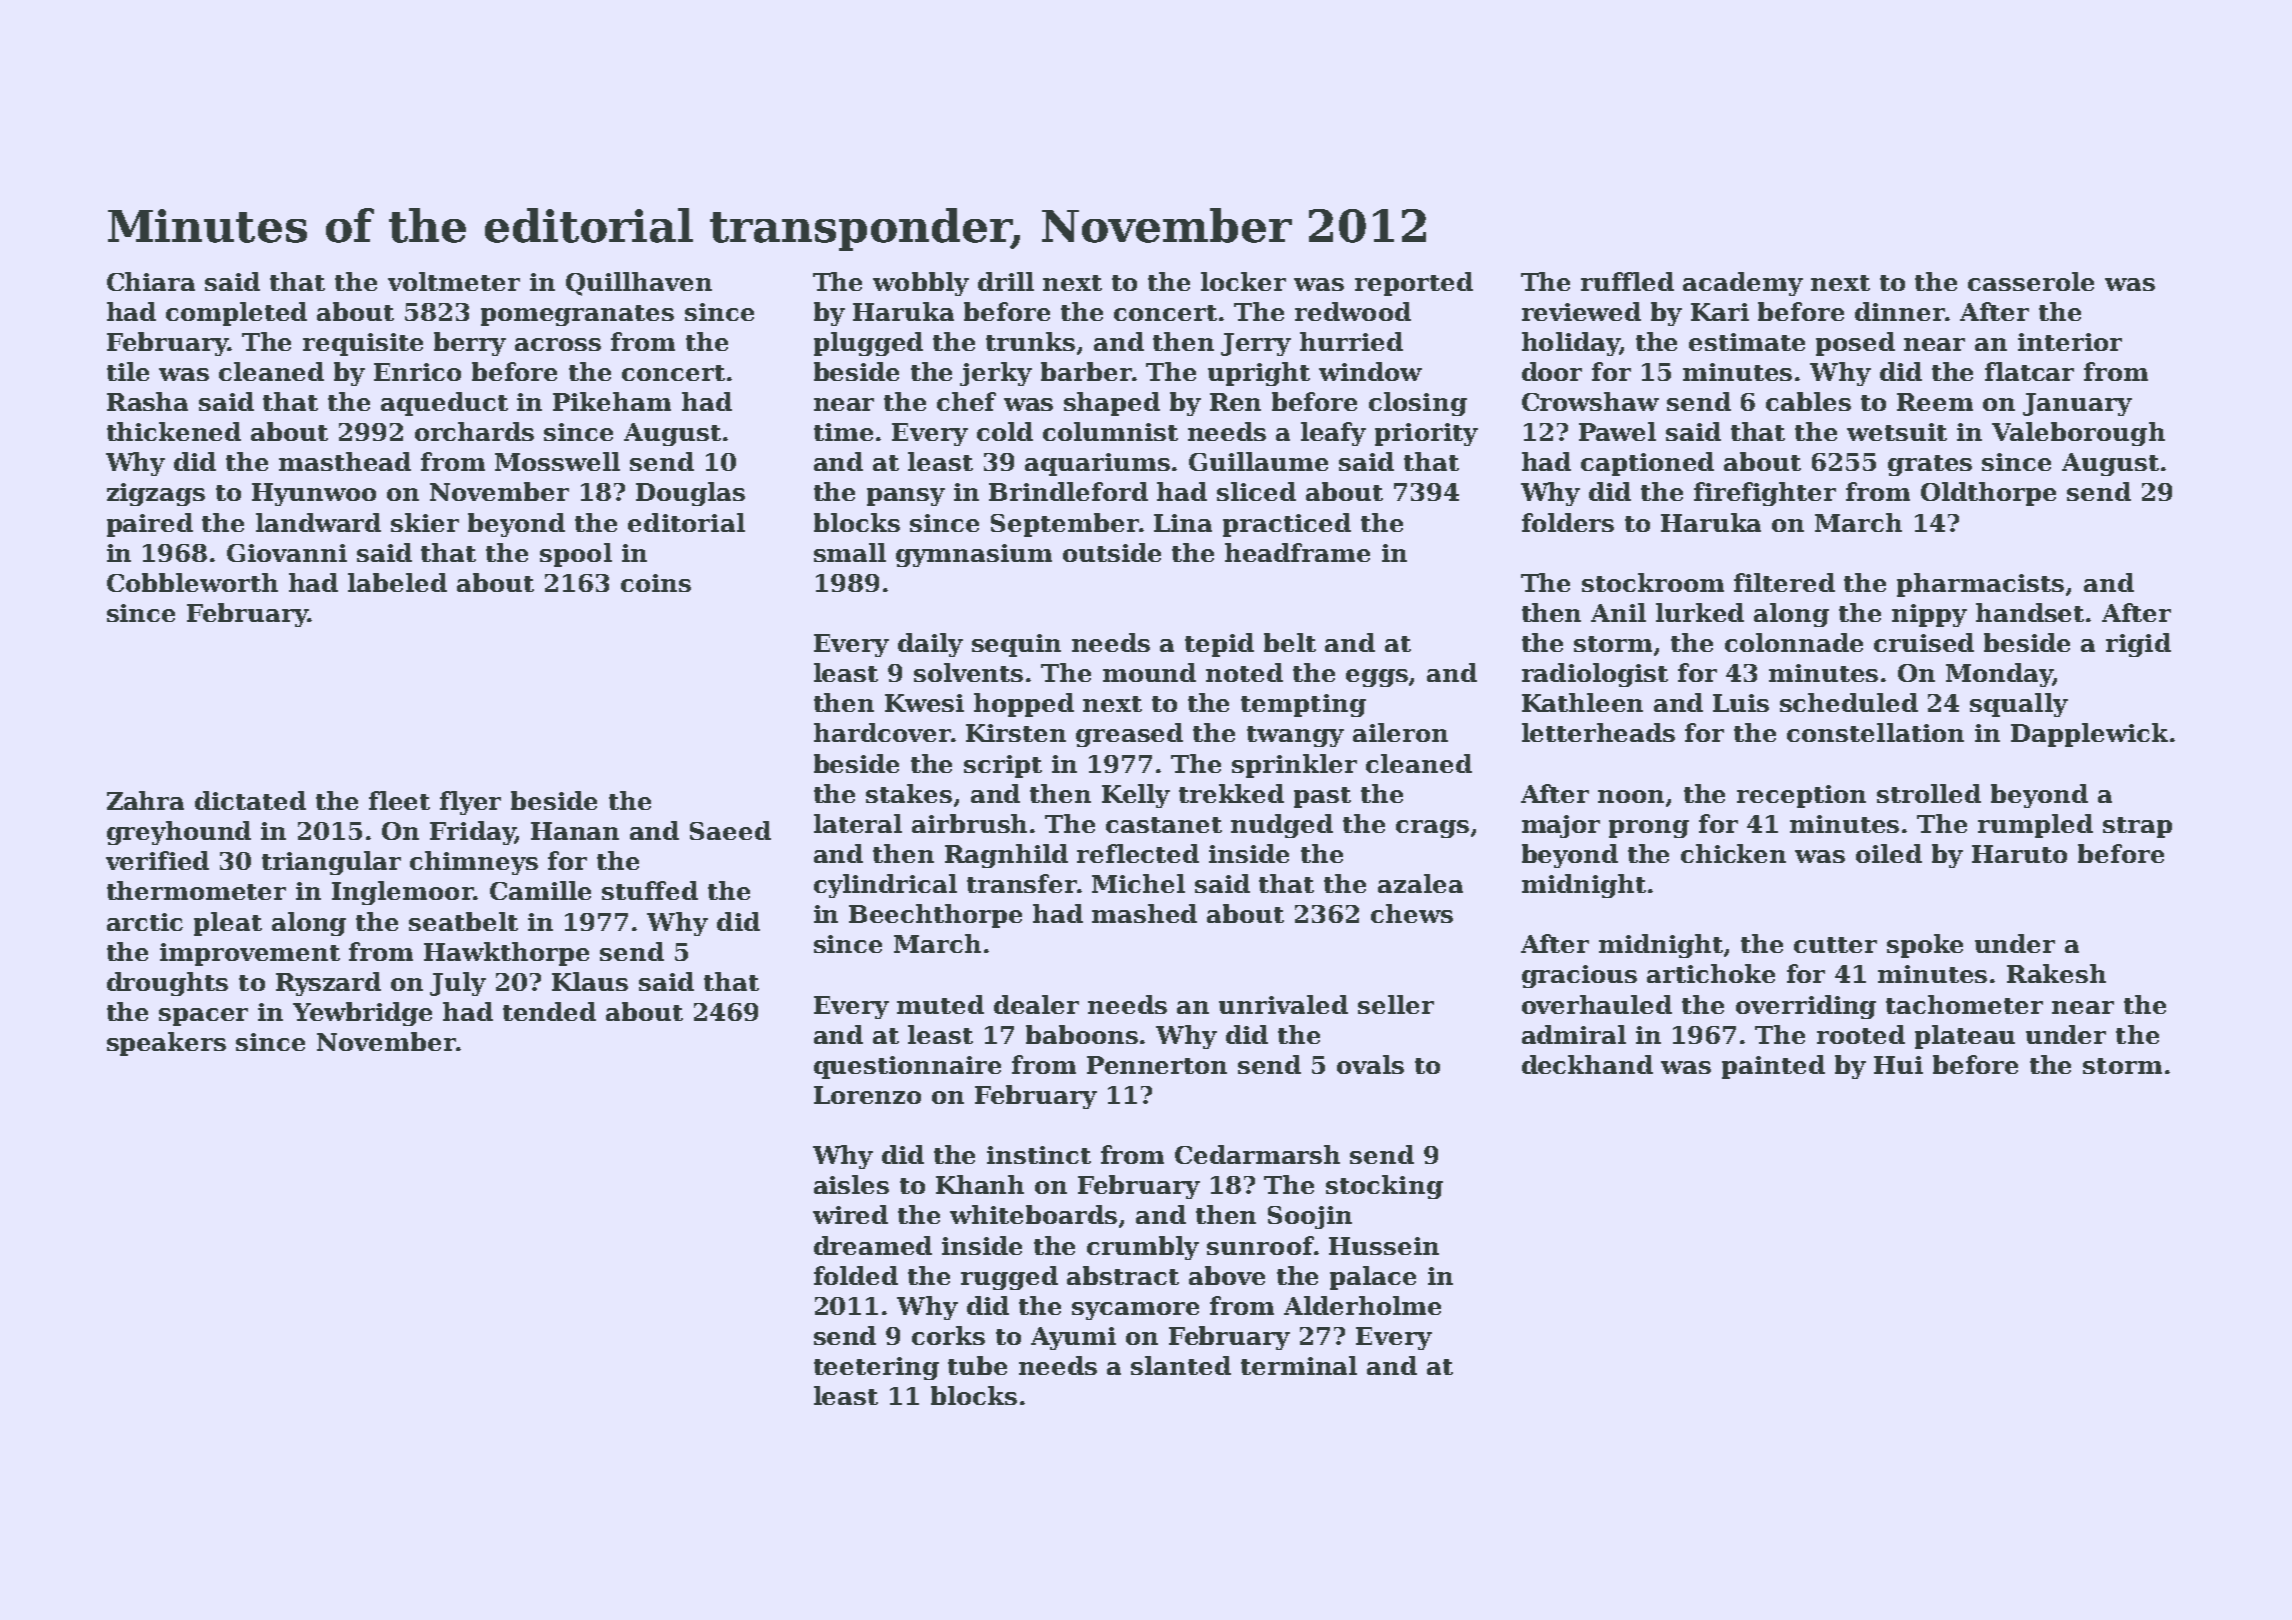  I want to click on cylindrical, so click(885, 886).
